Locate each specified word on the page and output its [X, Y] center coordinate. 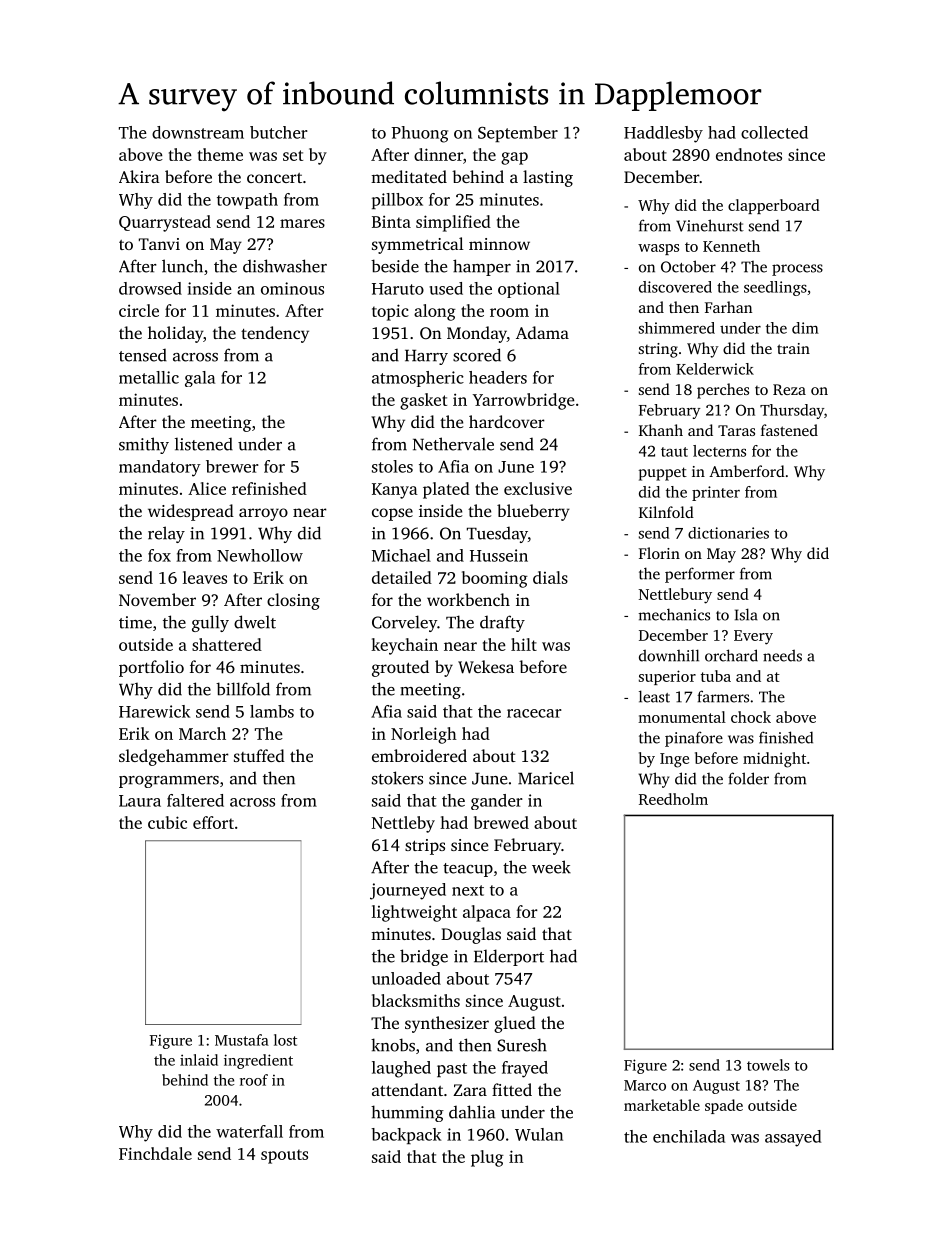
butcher [279, 132]
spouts [284, 1156]
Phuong [420, 134]
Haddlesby [663, 134]
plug [487, 1158]
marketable [662, 1105]
